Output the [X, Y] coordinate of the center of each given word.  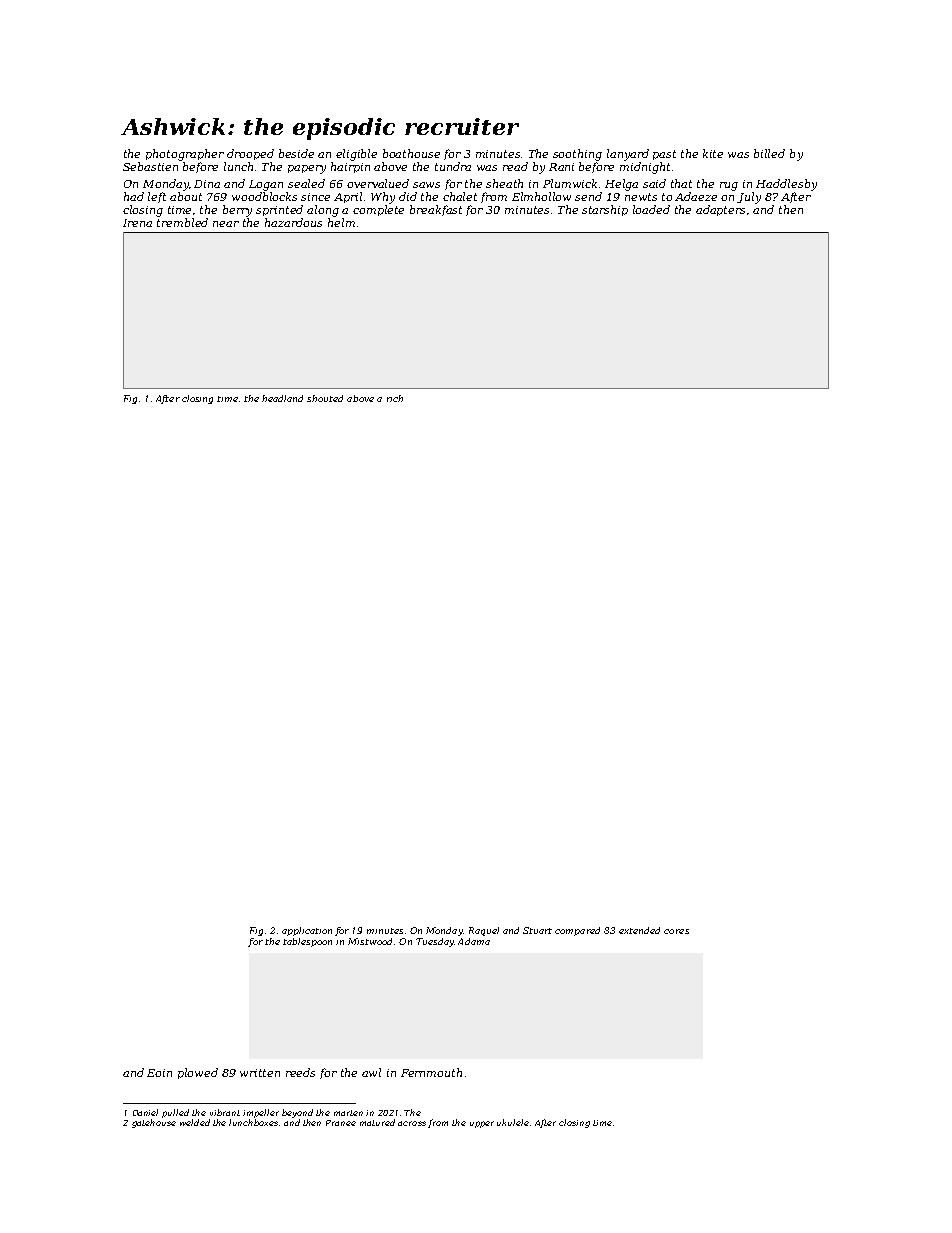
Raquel [484, 931]
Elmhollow [541, 196]
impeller [261, 1113]
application [307, 931]
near [226, 224]
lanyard [628, 155]
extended [639, 930]
